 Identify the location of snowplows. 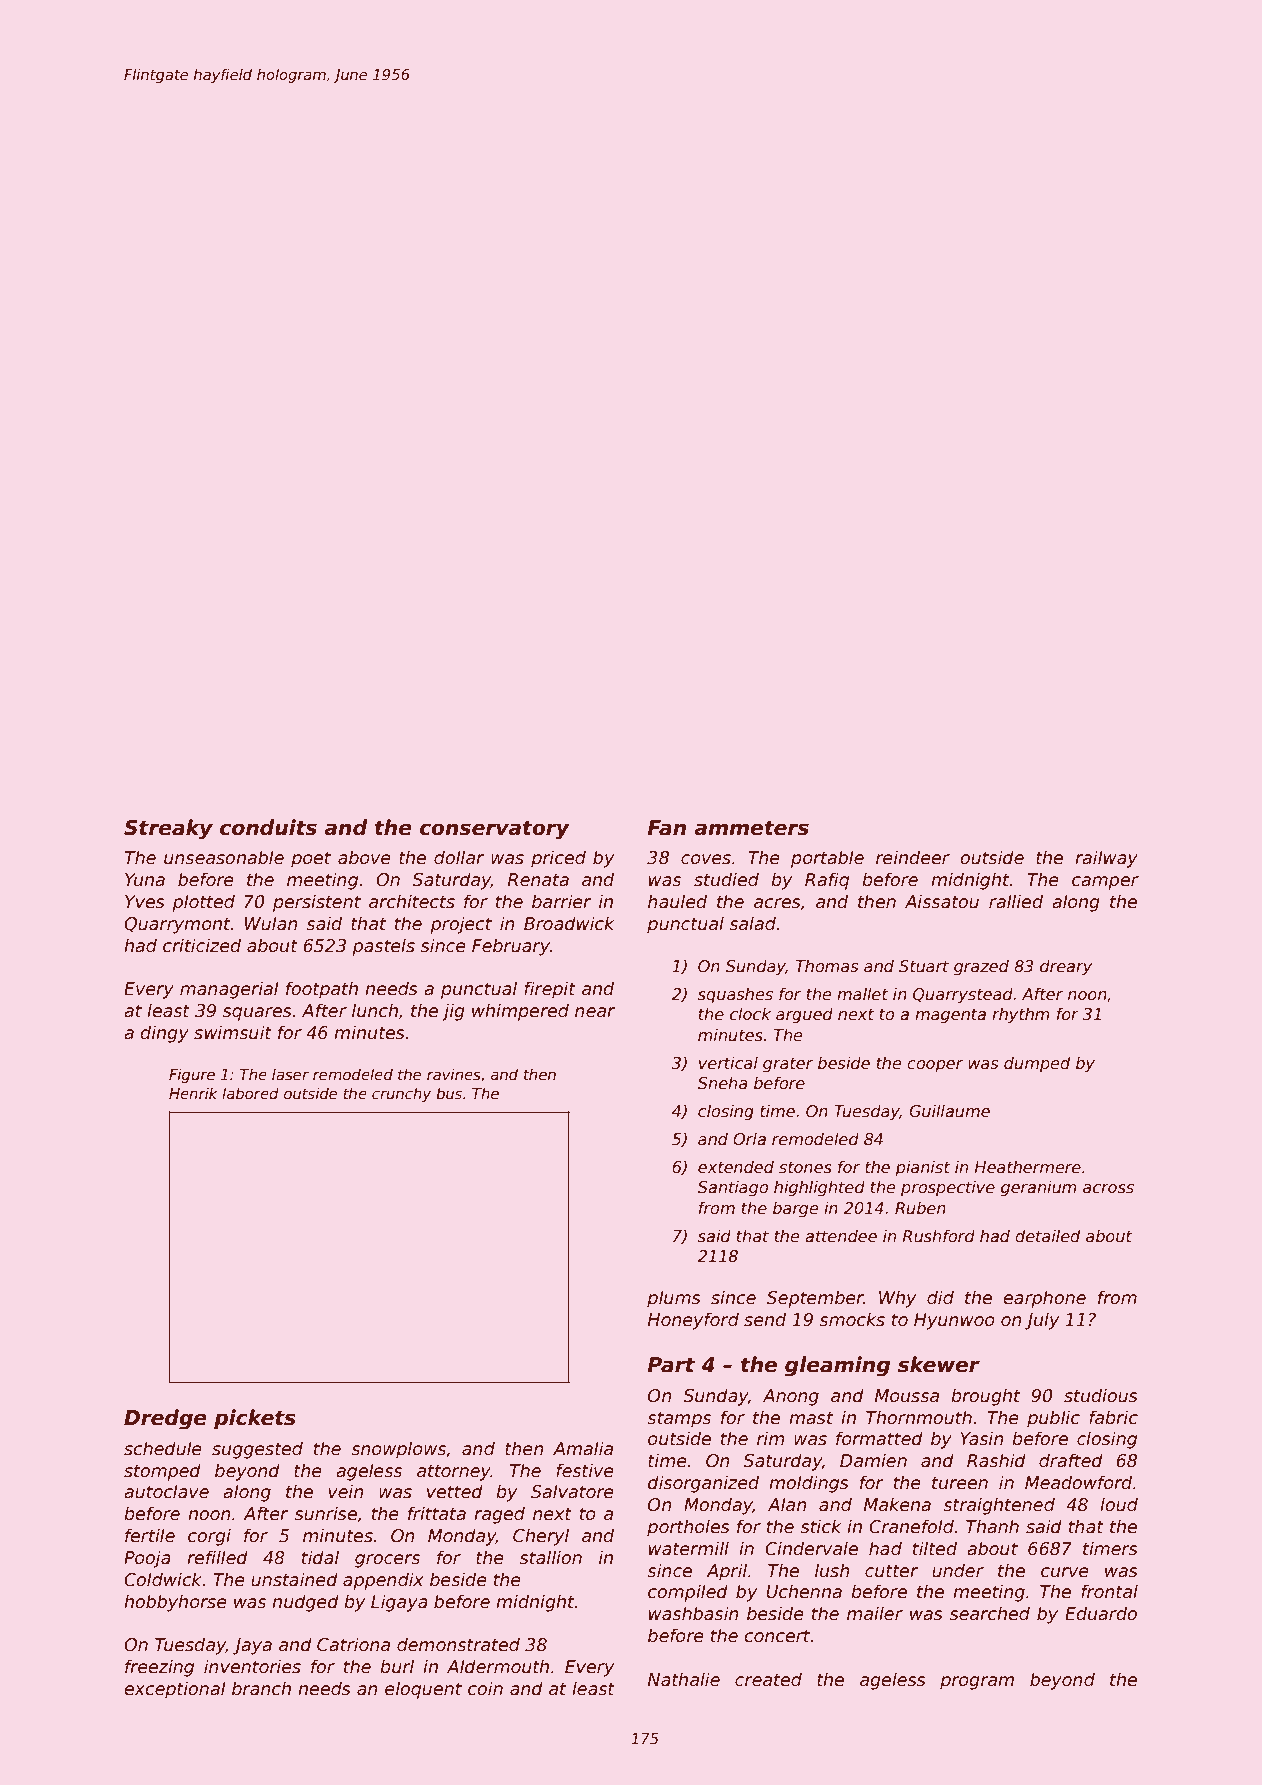
(398, 1450).
